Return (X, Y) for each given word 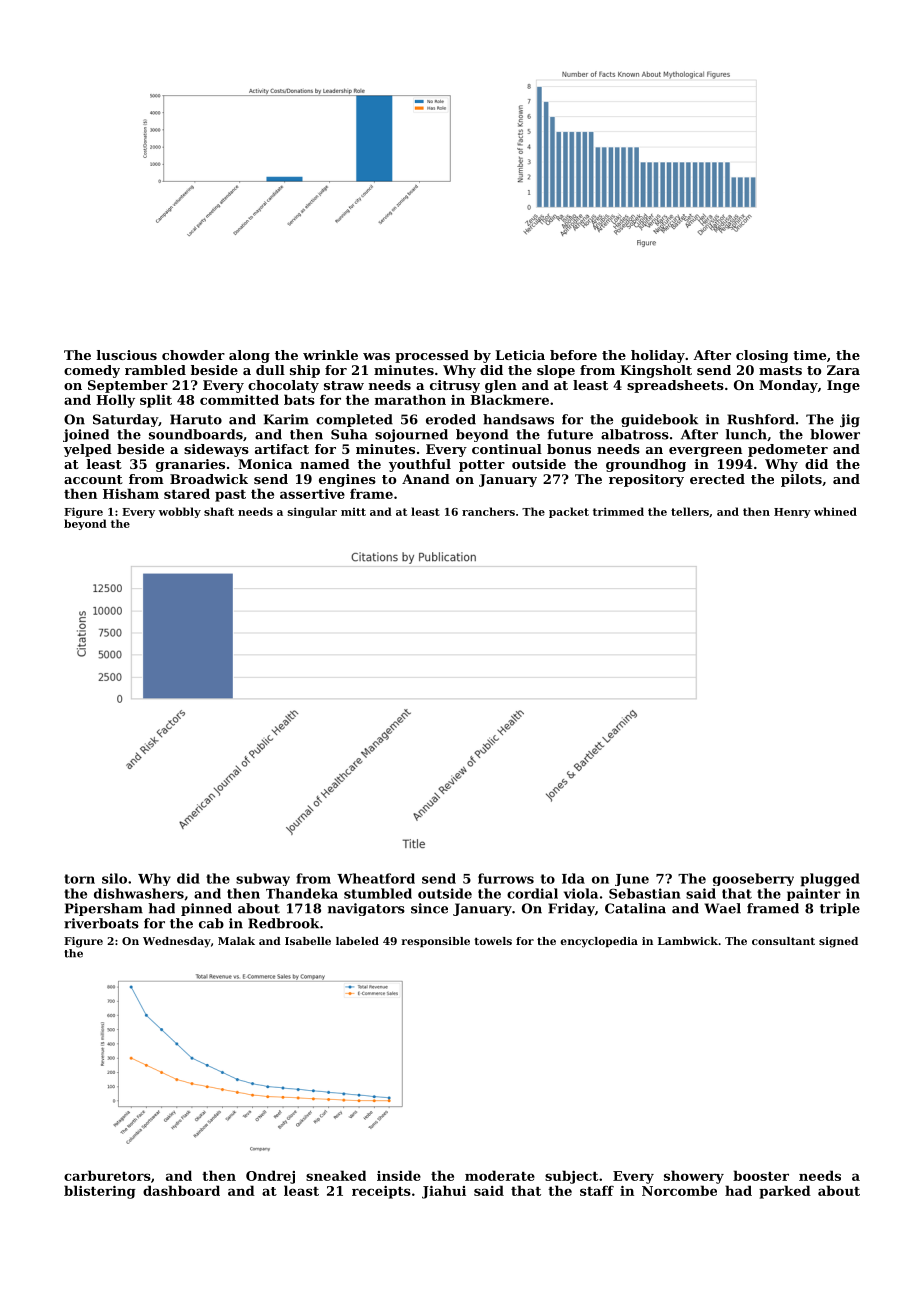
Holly (115, 401)
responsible (436, 942)
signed (838, 942)
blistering (100, 1192)
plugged (830, 880)
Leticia (520, 355)
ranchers (488, 511)
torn (79, 879)
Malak (236, 941)
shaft (219, 511)
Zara (843, 370)
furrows (506, 878)
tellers (690, 511)
